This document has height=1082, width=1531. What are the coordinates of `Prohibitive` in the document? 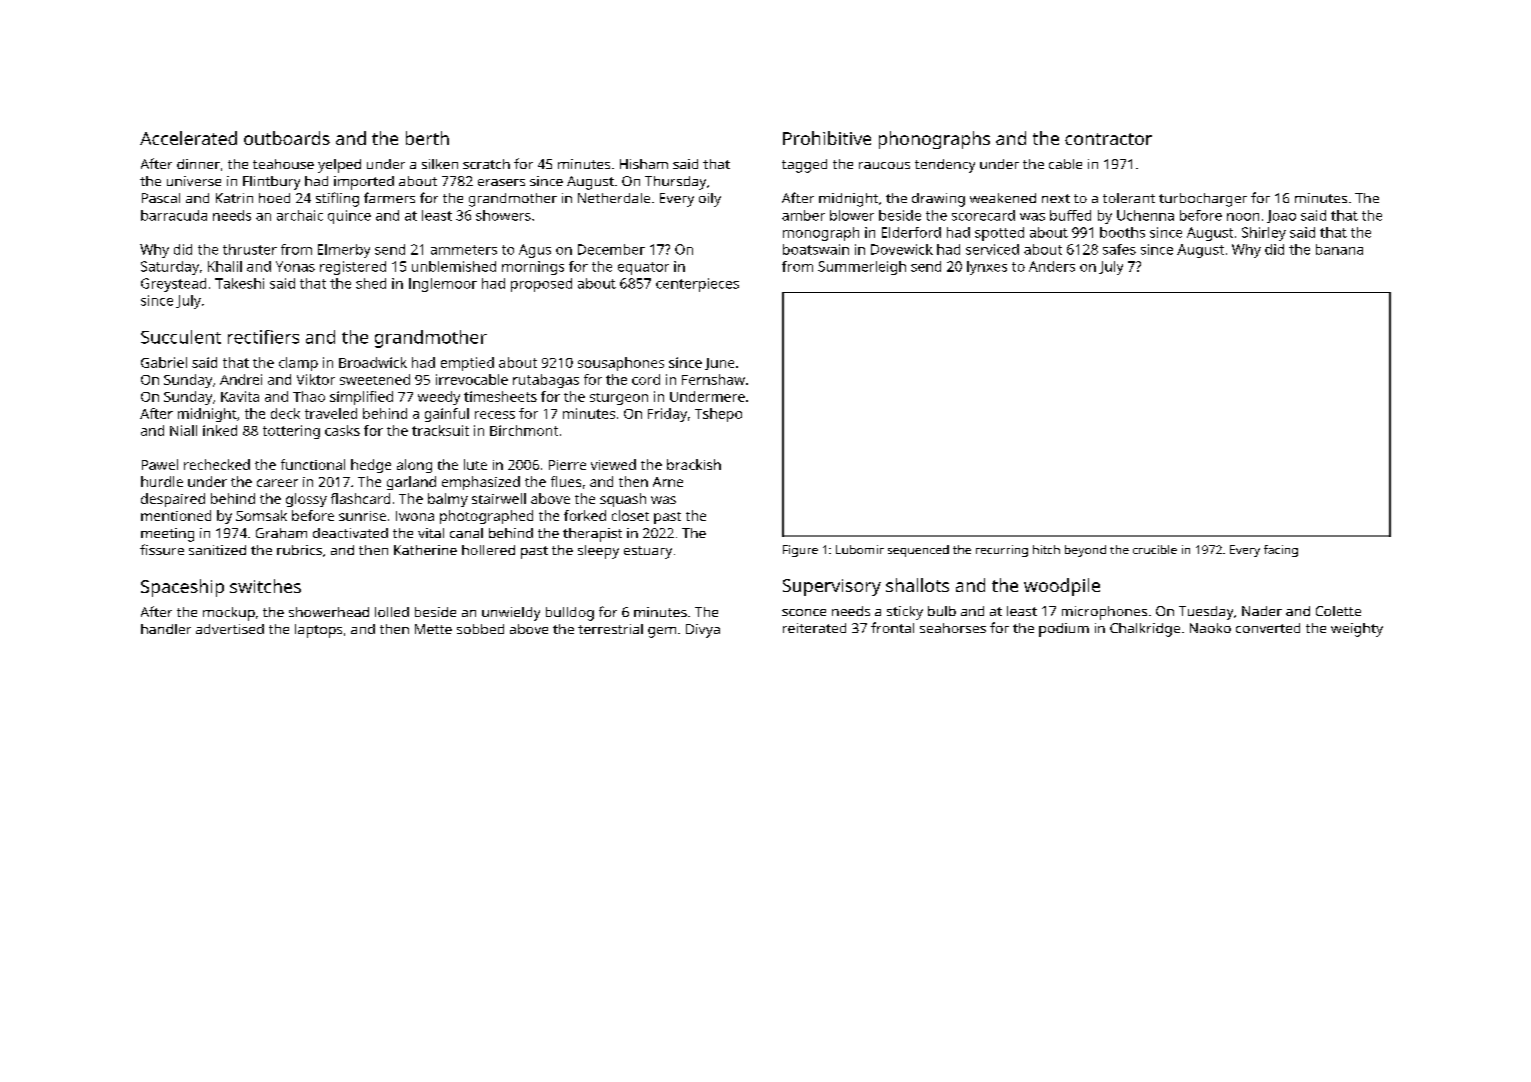 It's located at (827, 138).
